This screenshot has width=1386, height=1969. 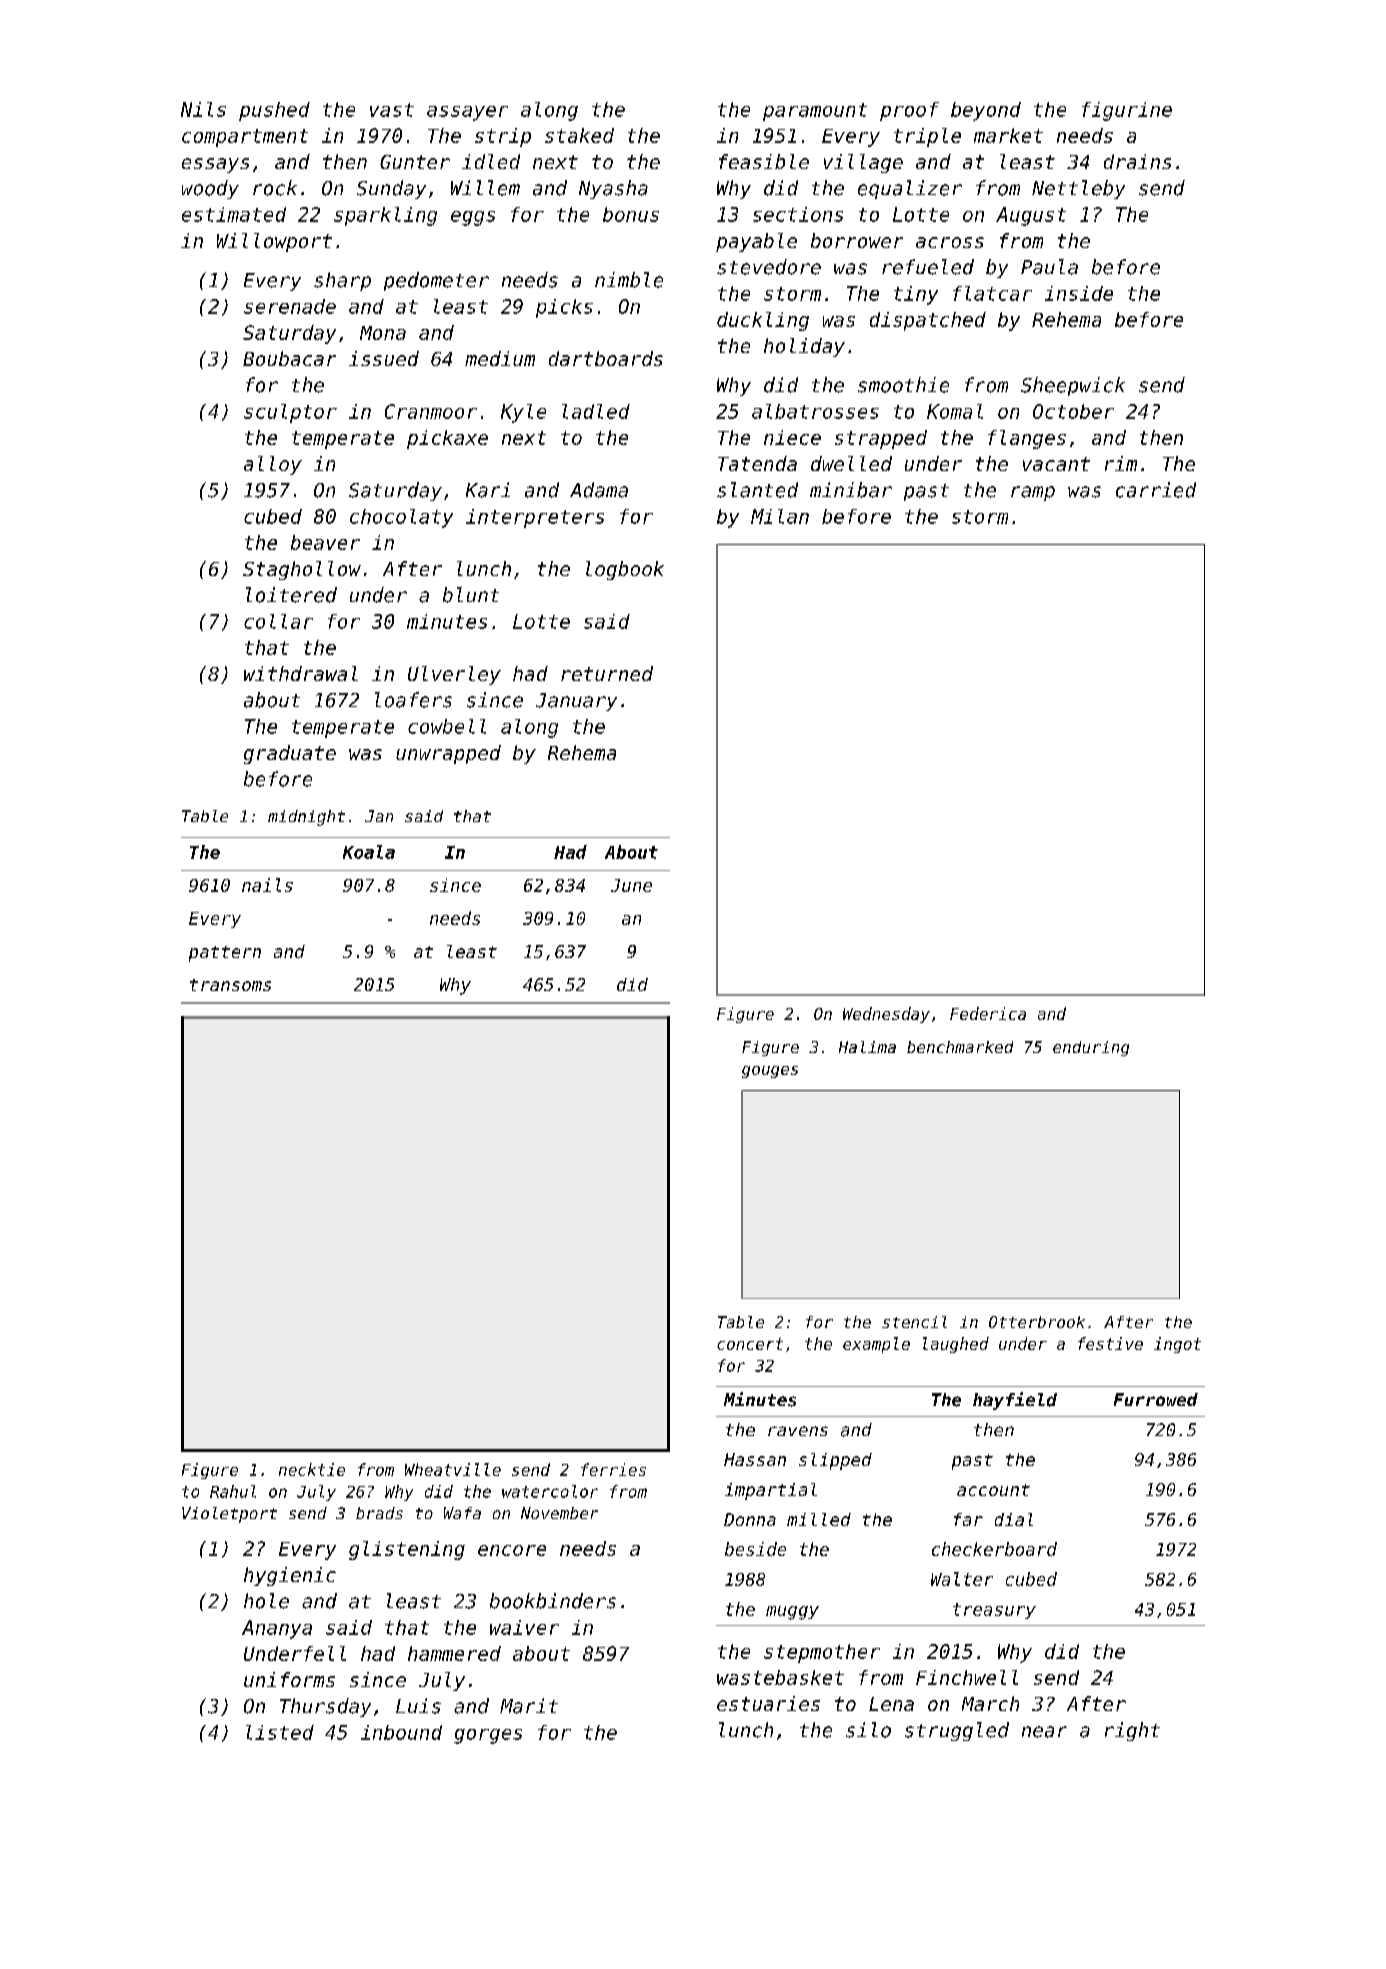 I want to click on uniforms, so click(x=289, y=1679).
